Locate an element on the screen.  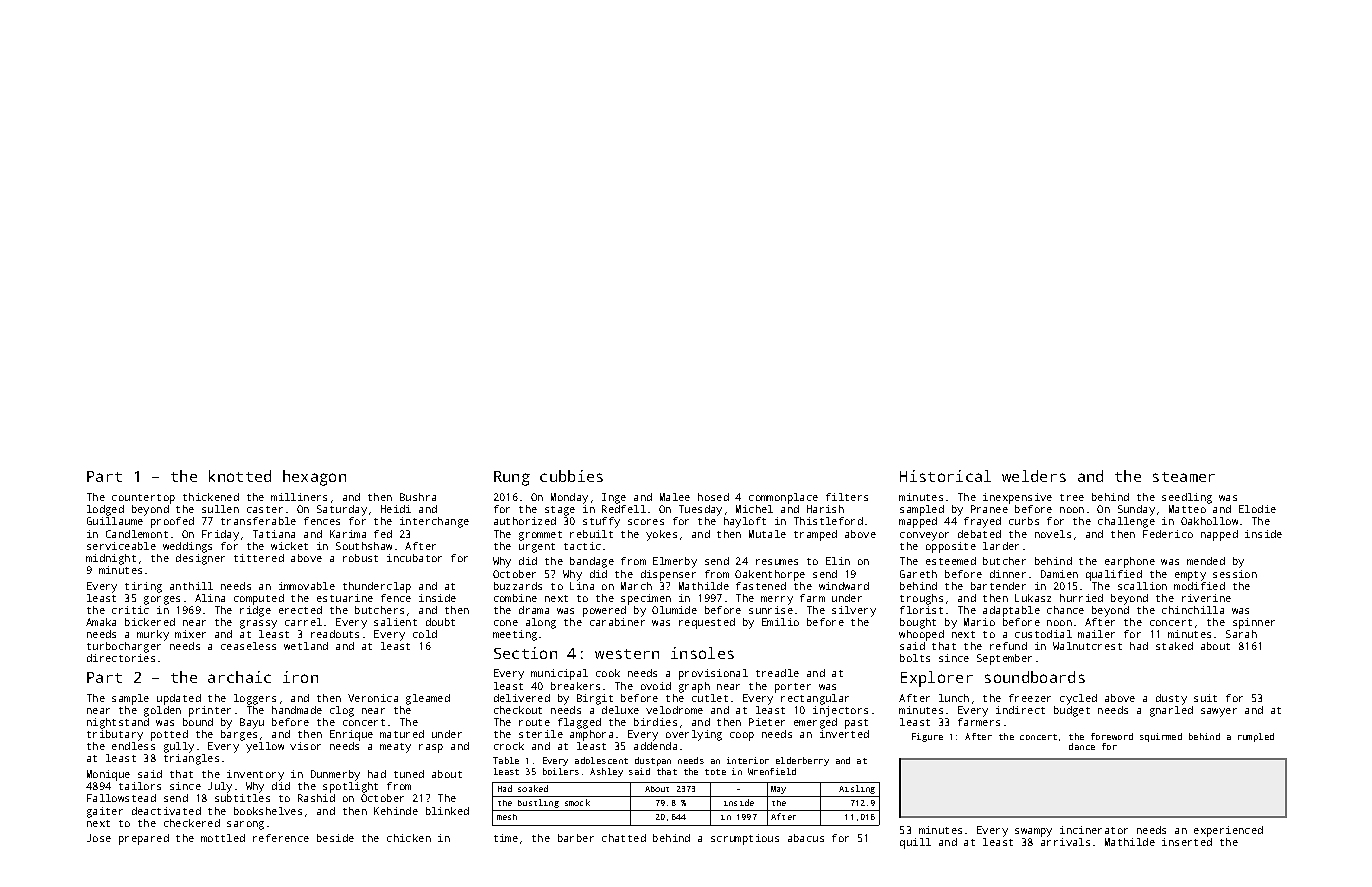
Monique is located at coordinates (108, 775).
